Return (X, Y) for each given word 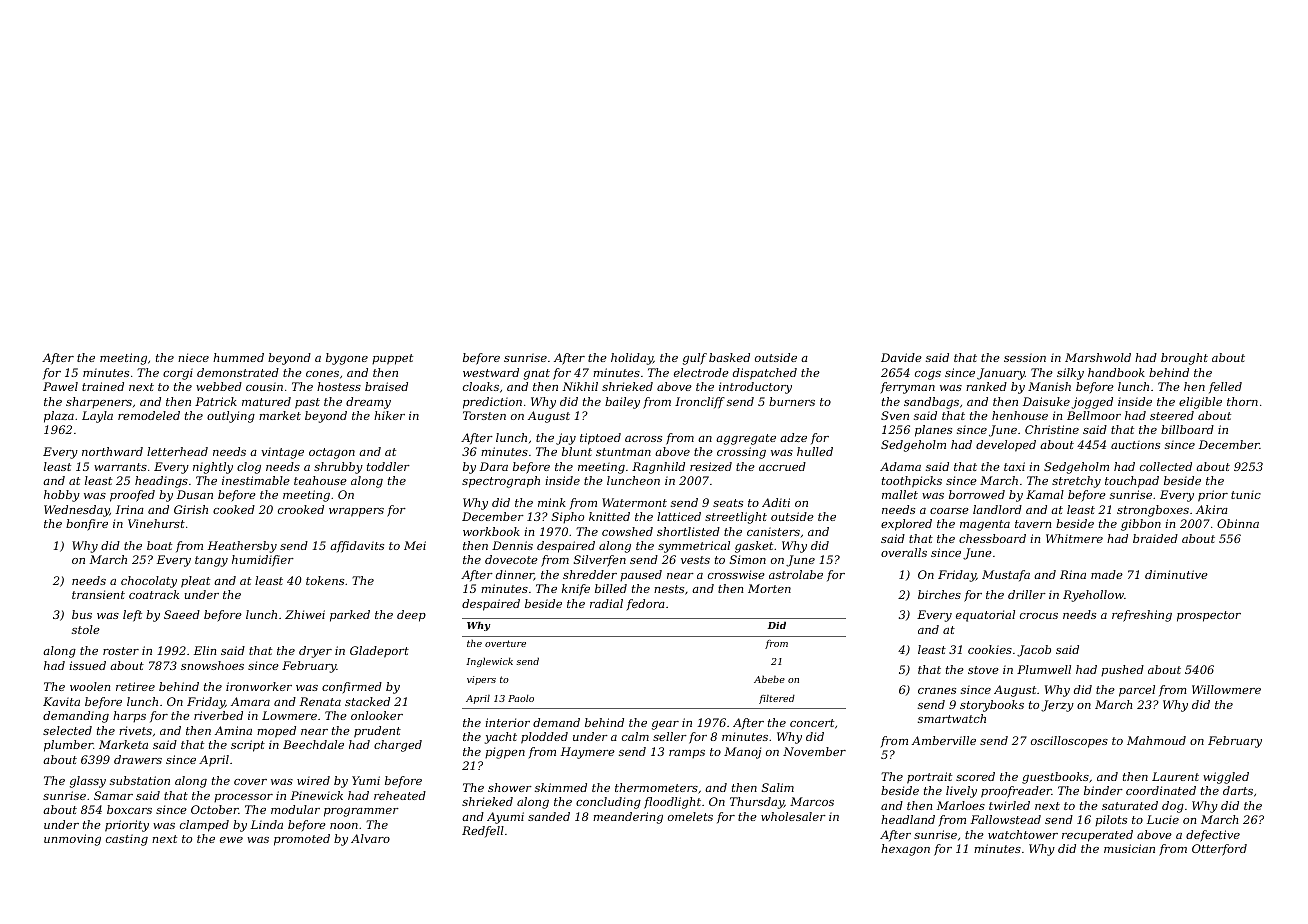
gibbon (1141, 525)
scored (975, 776)
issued (87, 665)
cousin (264, 386)
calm (635, 736)
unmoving (72, 840)
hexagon (905, 850)
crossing (741, 453)
